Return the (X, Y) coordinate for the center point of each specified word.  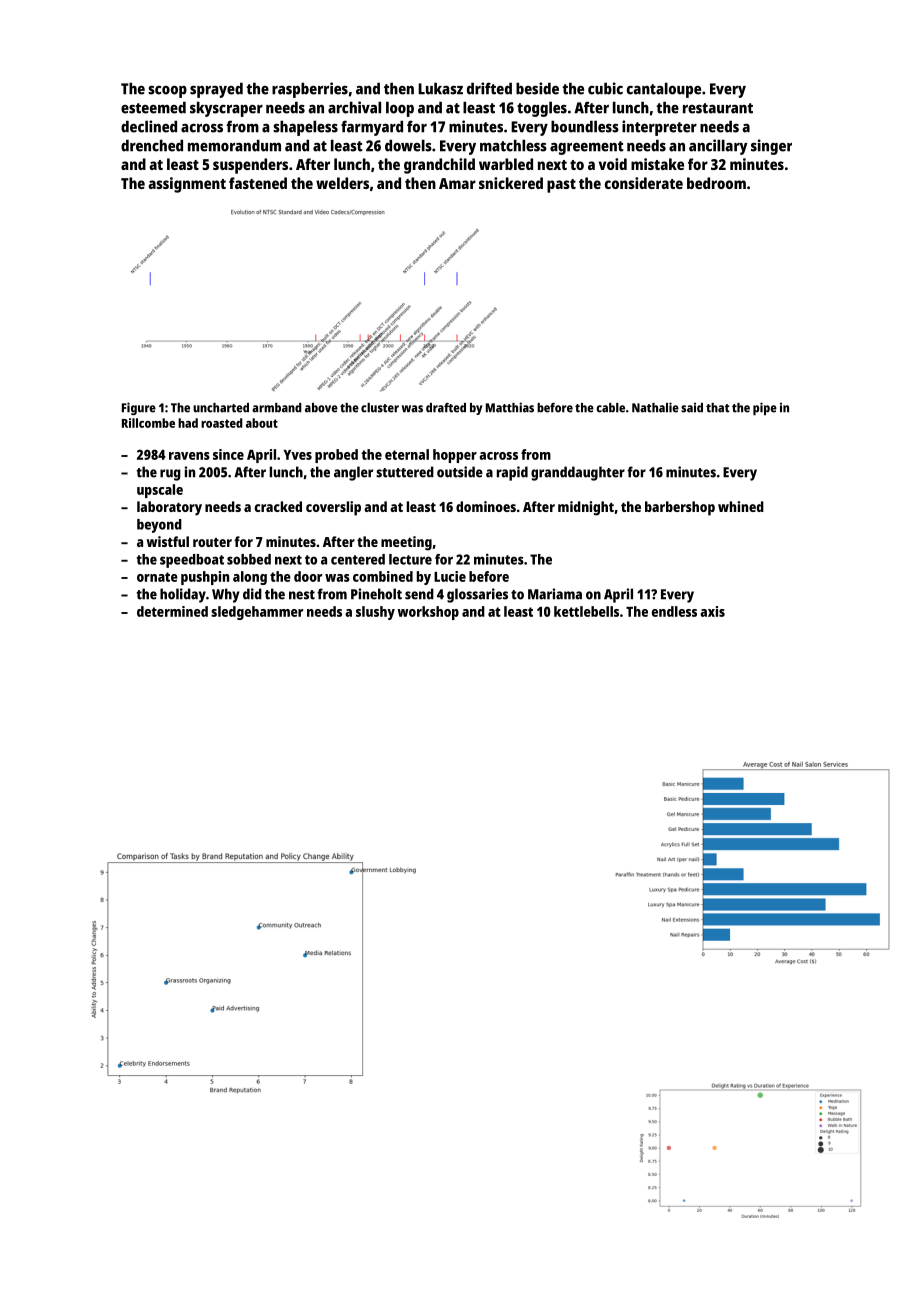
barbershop (680, 508)
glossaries (477, 595)
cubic (605, 88)
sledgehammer (257, 613)
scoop (167, 92)
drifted (489, 88)
